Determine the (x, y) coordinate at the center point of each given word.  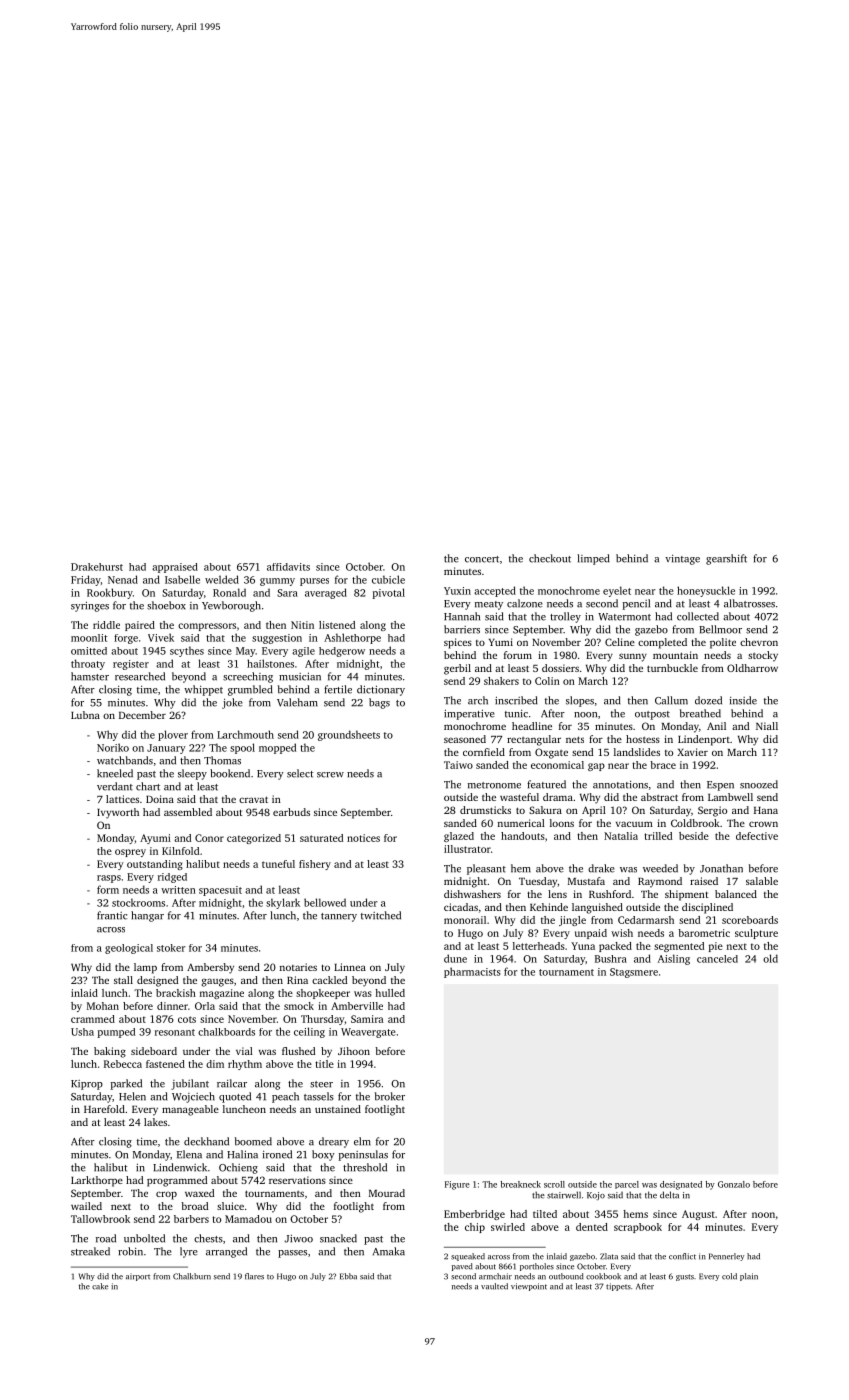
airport (138, 1277)
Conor (209, 838)
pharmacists (472, 972)
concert (482, 559)
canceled (717, 959)
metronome (494, 785)
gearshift (726, 559)
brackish (176, 993)
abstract (659, 797)
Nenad (123, 579)
